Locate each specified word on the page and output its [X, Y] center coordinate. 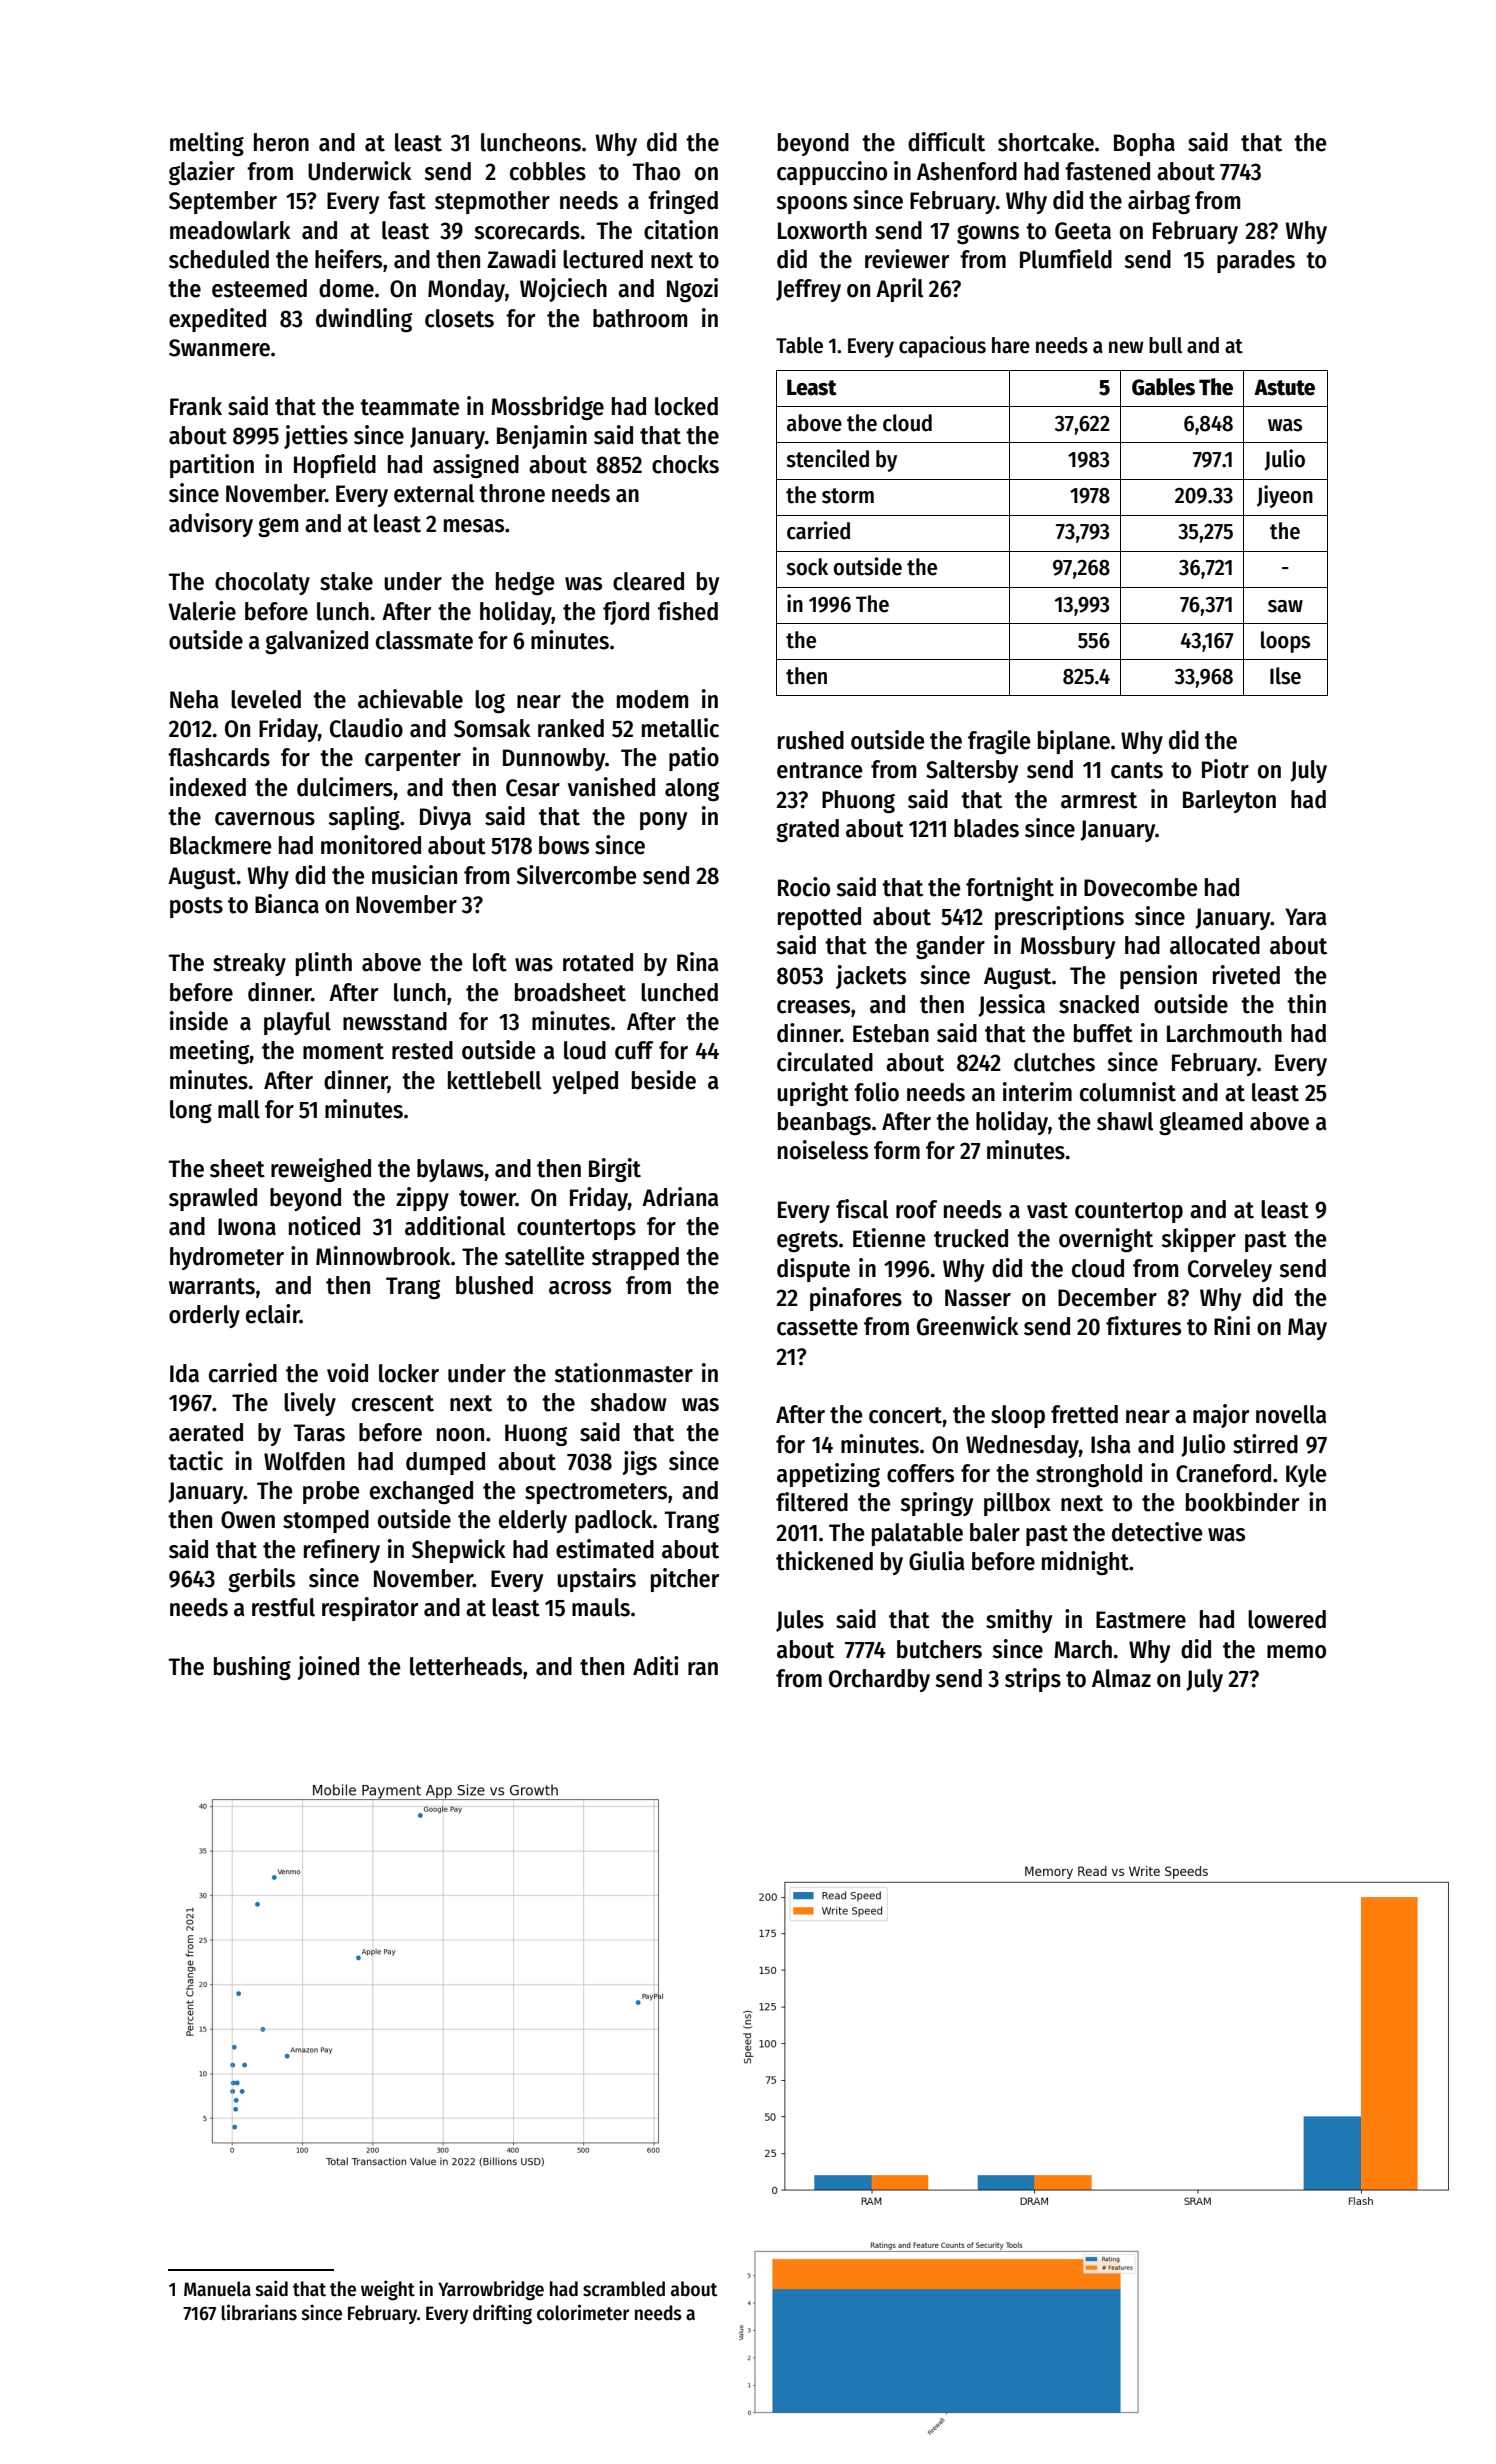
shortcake [1046, 142]
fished [688, 611]
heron [281, 142]
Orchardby [879, 1680]
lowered [1287, 1619]
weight [388, 2290]
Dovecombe [1140, 887]
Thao [656, 171]
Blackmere [220, 845]
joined [328, 1668]
